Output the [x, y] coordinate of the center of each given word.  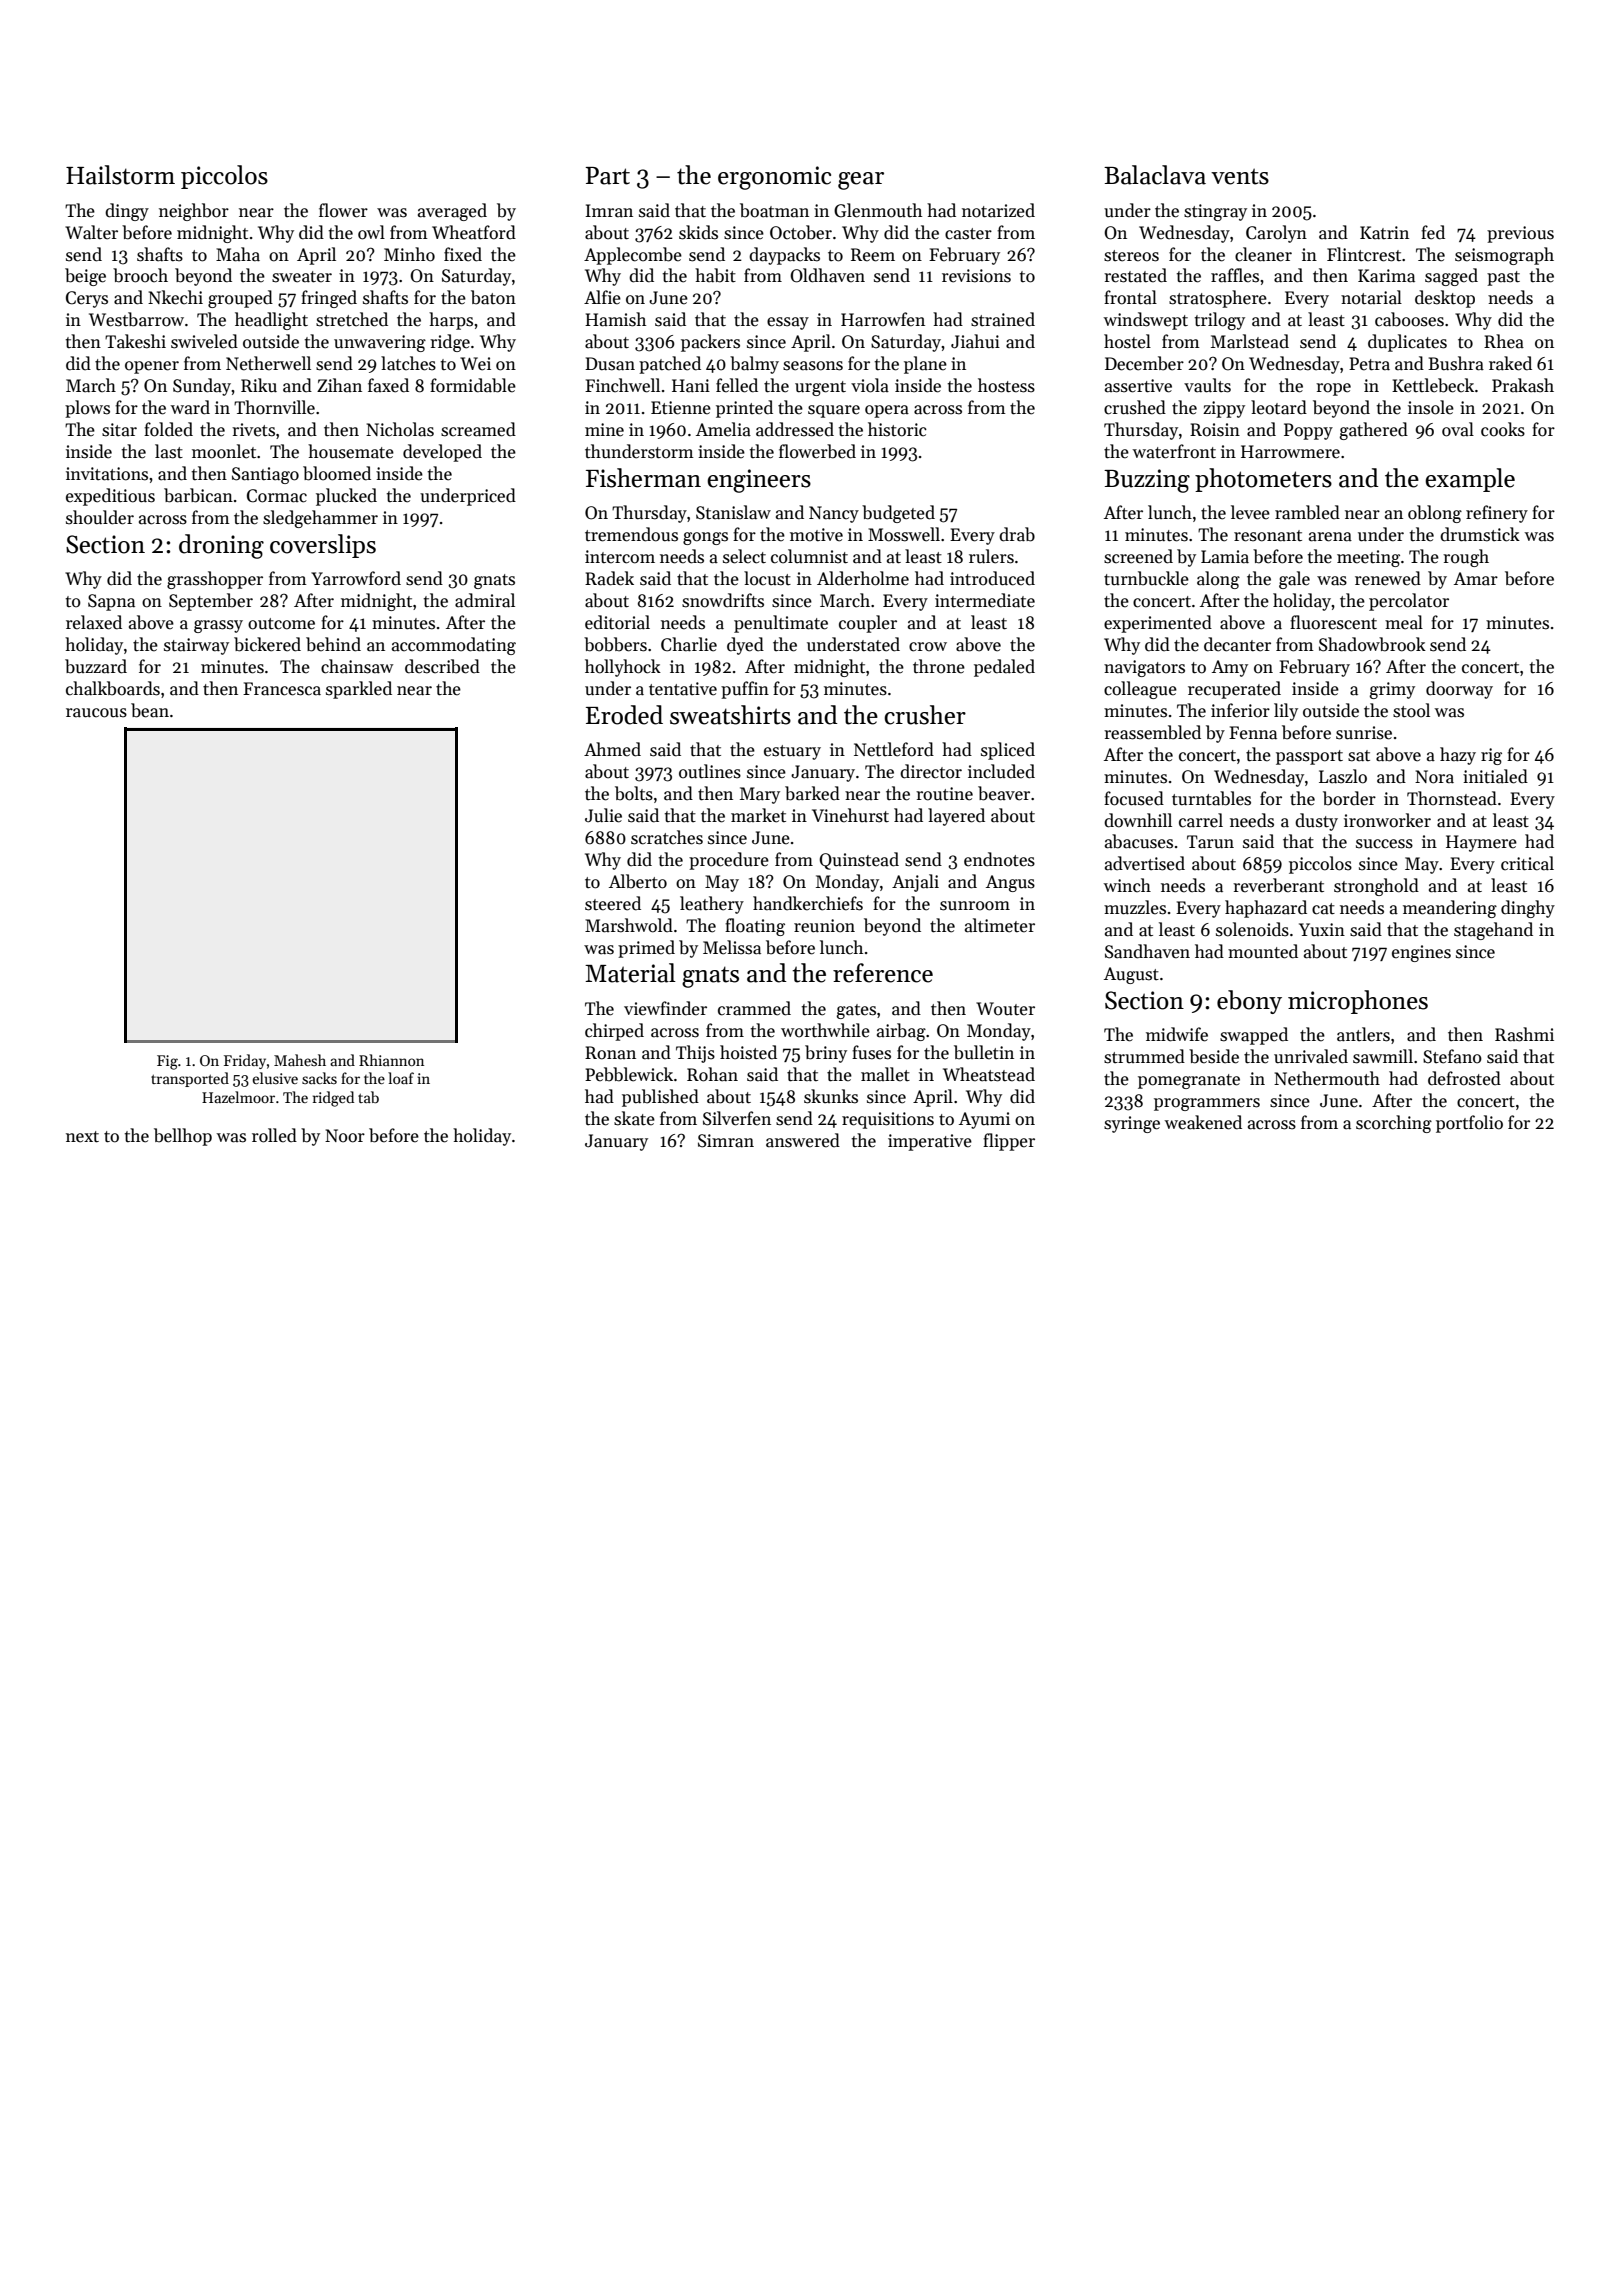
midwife [1177, 1034]
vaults [1207, 385]
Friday [245, 1061]
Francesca [282, 689]
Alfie [602, 297]
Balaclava [1155, 175]
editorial [617, 622]
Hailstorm [120, 175]
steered [613, 903]
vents [1240, 177]
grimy [1392, 690]
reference [883, 973]
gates [856, 1011]
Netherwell [268, 363]
